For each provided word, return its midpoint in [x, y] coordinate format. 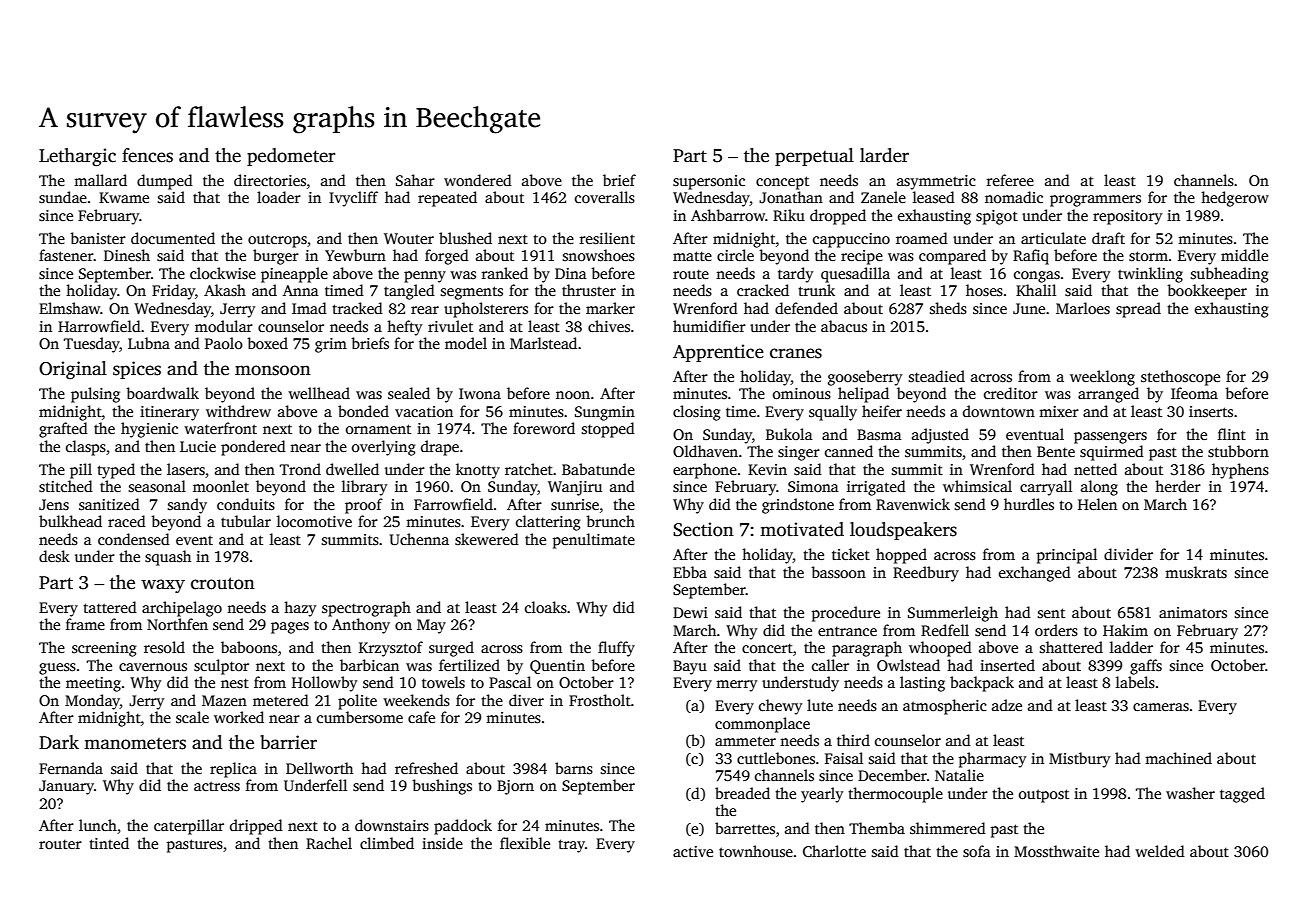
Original [73, 370]
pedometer [291, 157]
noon [573, 395]
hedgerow [1235, 199]
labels [1135, 682]
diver [526, 700]
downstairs [392, 825]
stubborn [1238, 451]
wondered [478, 180]
